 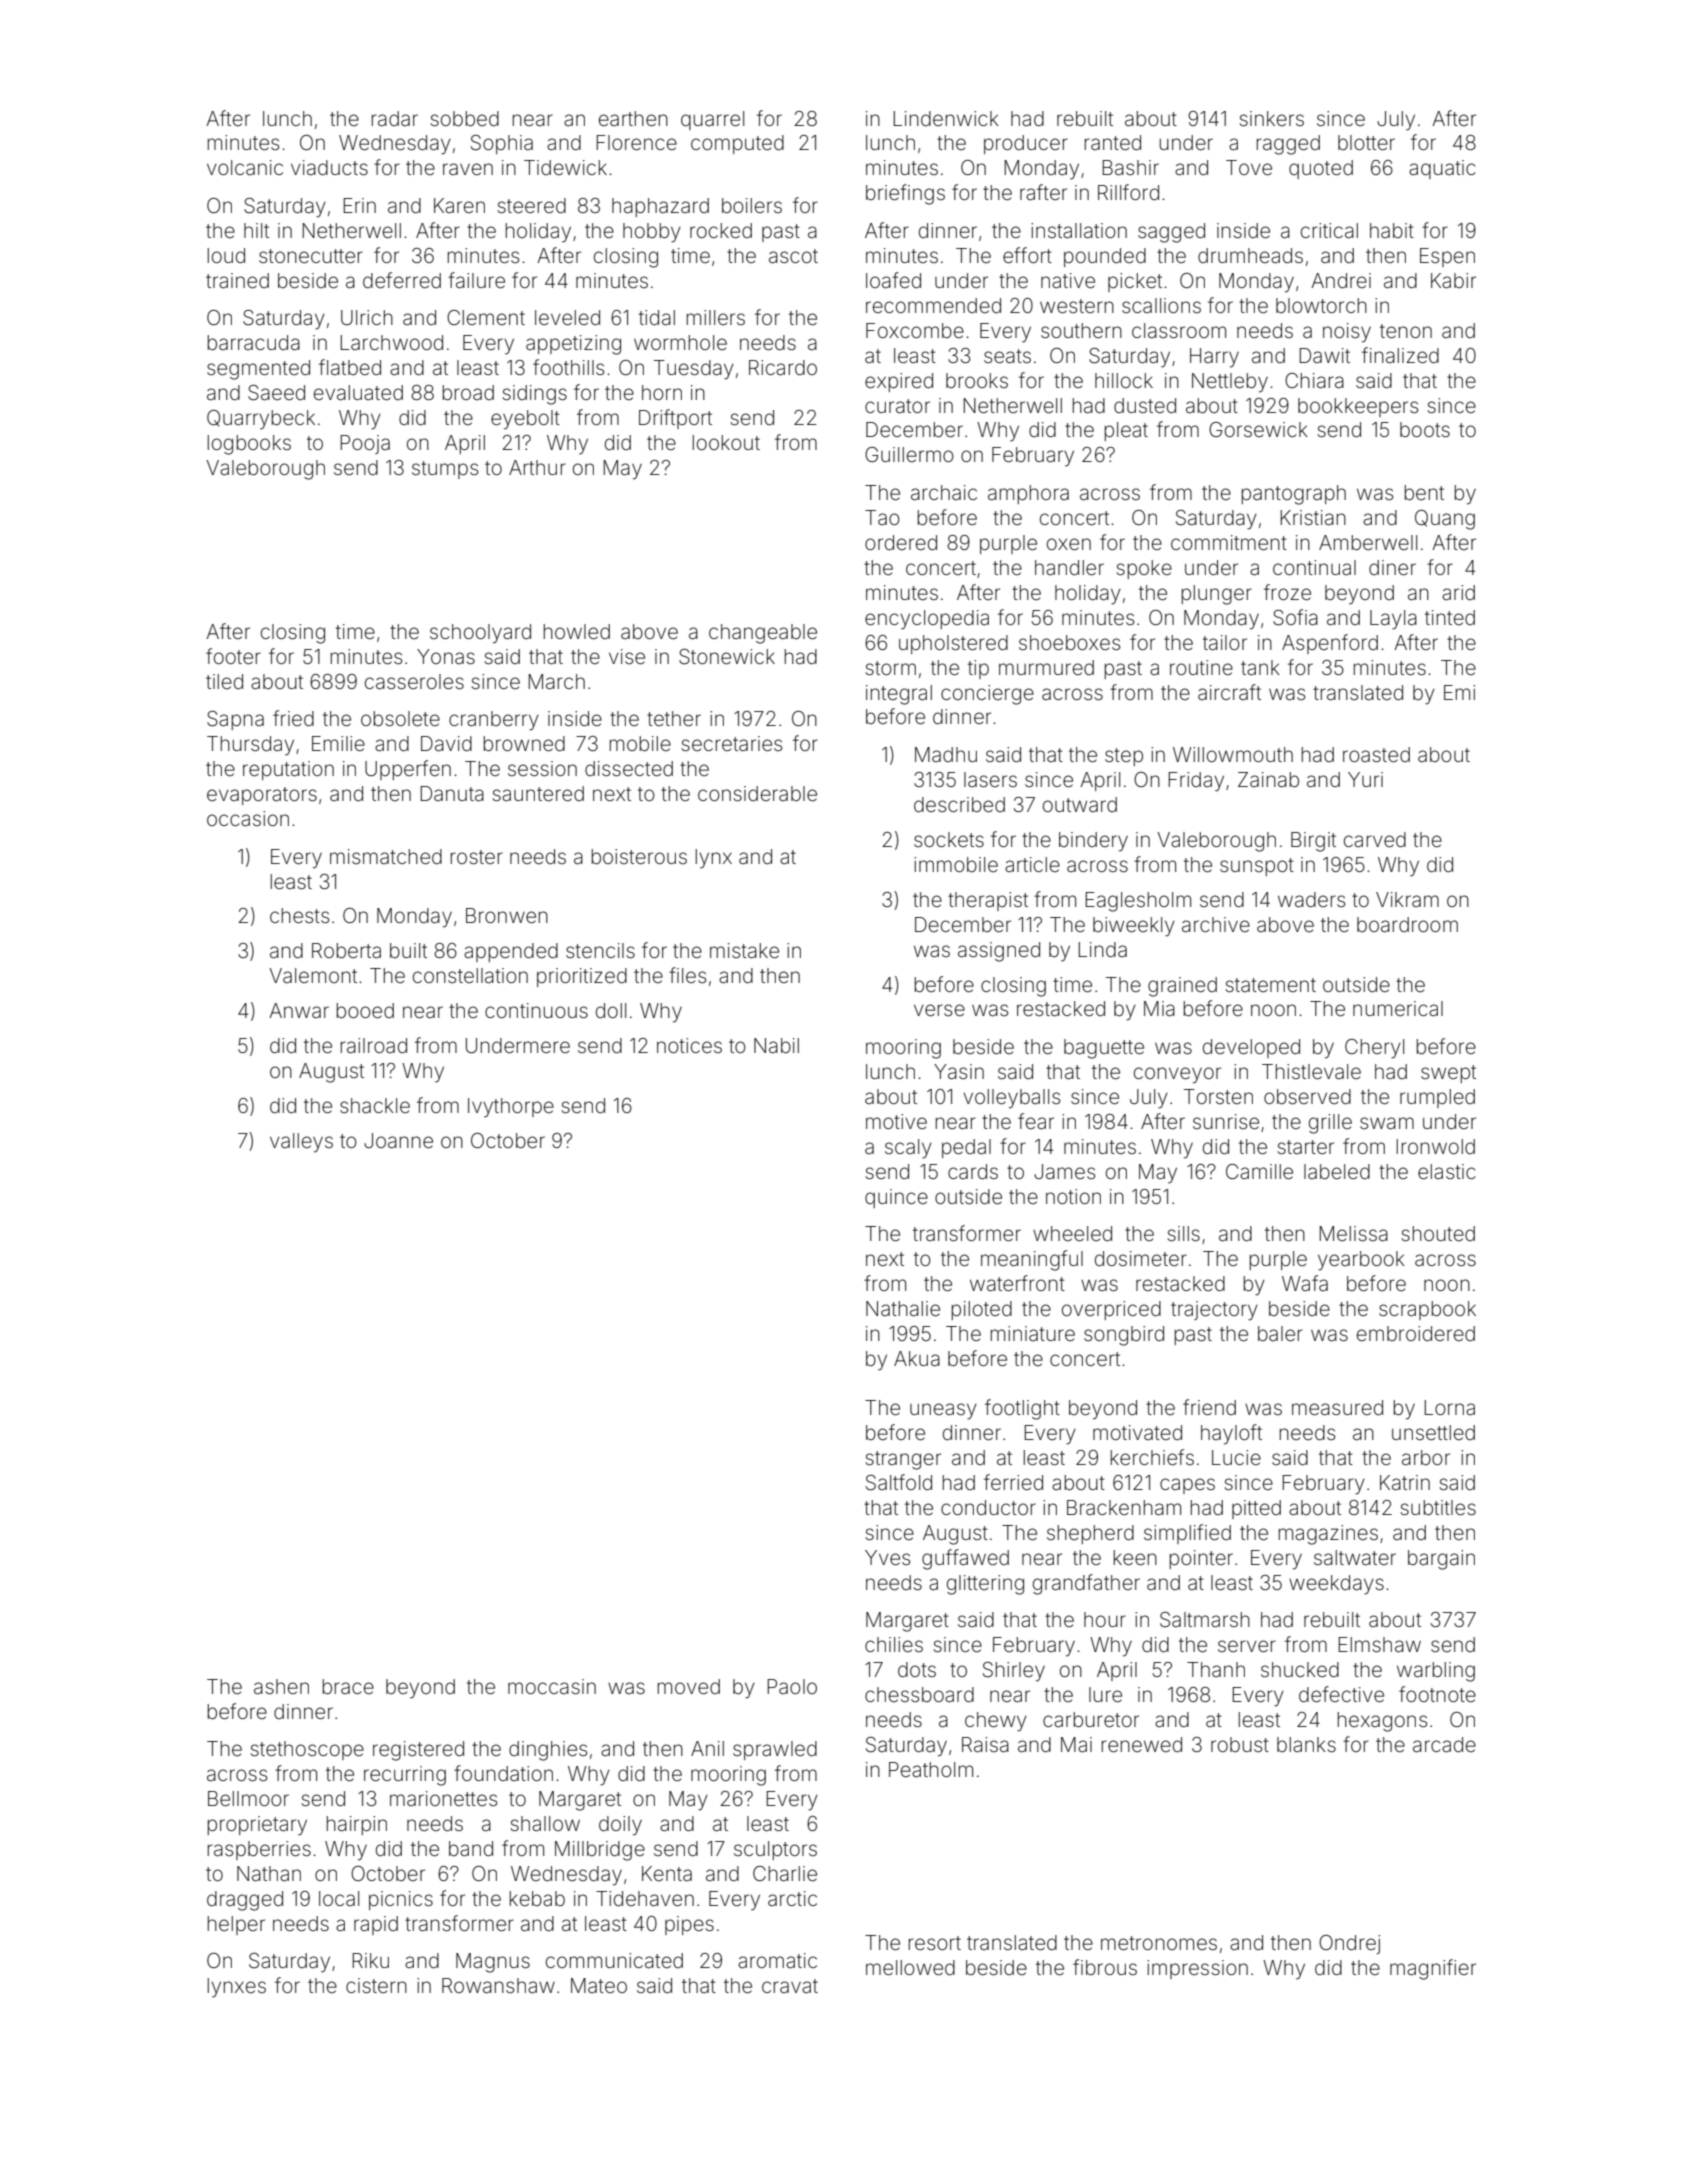 What do you see at coordinates (552, 1686) in the screenshot?
I see `moccasin` at bounding box center [552, 1686].
